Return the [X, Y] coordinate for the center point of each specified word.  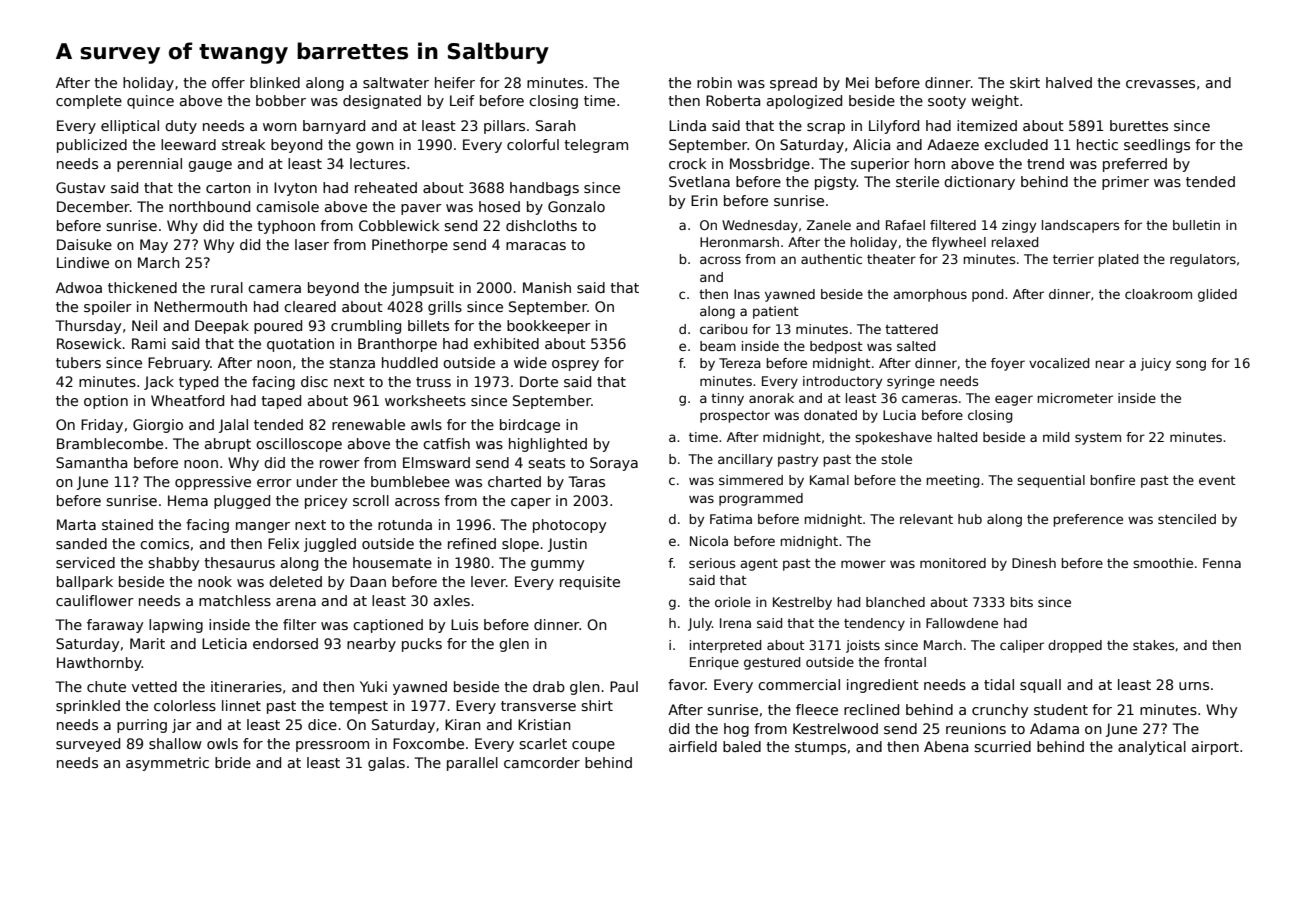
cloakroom [1158, 294]
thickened [142, 287]
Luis [464, 624]
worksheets [425, 400]
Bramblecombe [110, 443]
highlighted [548, 445]
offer [228, 82]
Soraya [614, 464]
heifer [455, 82]
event [1217, 480]
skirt [1025, 82]
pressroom [332, 746]
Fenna [1222, 563]
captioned [388, 626]
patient [776, 312]
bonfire [1113, 480]
